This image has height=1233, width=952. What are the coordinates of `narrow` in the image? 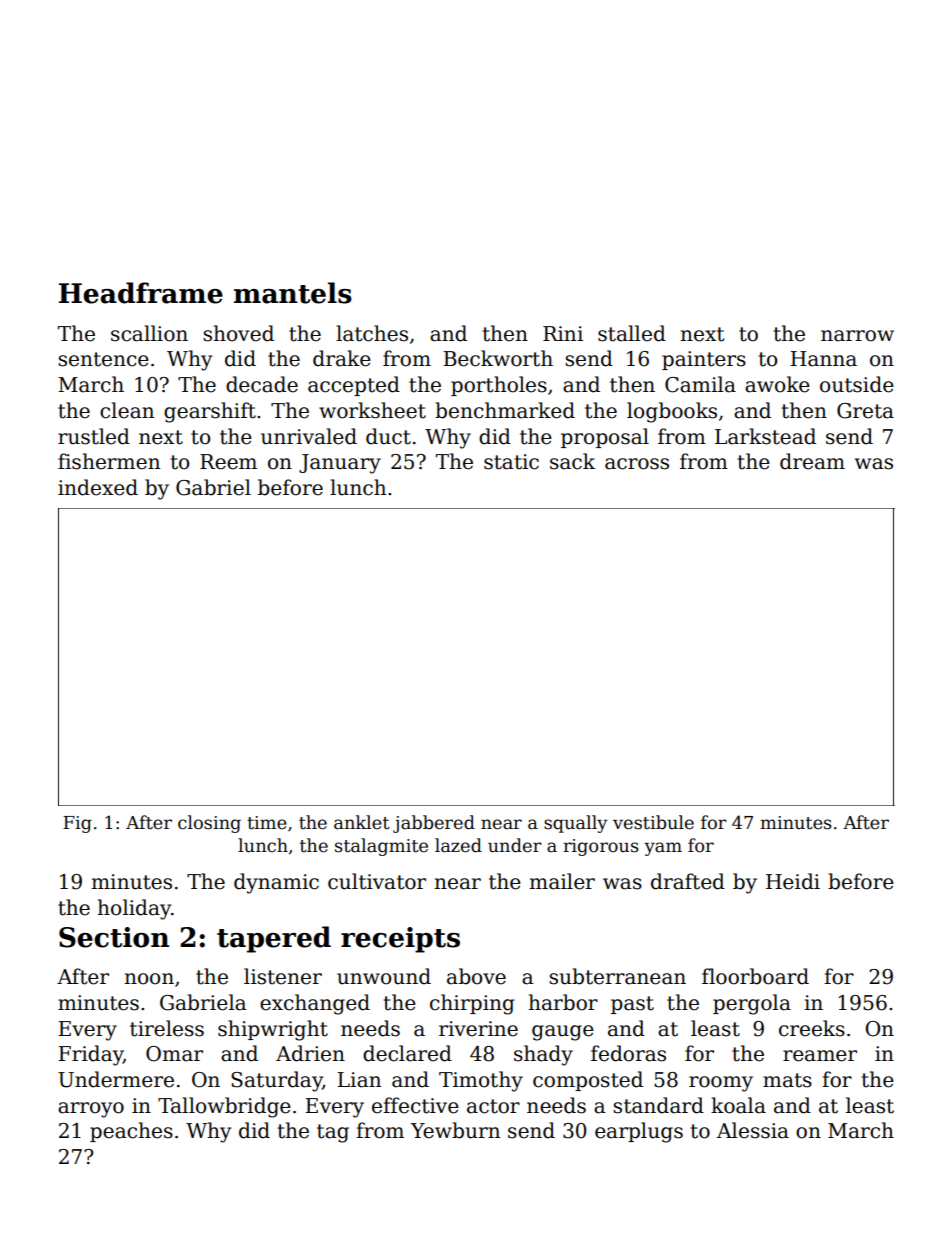 It's located at (857, 336).
